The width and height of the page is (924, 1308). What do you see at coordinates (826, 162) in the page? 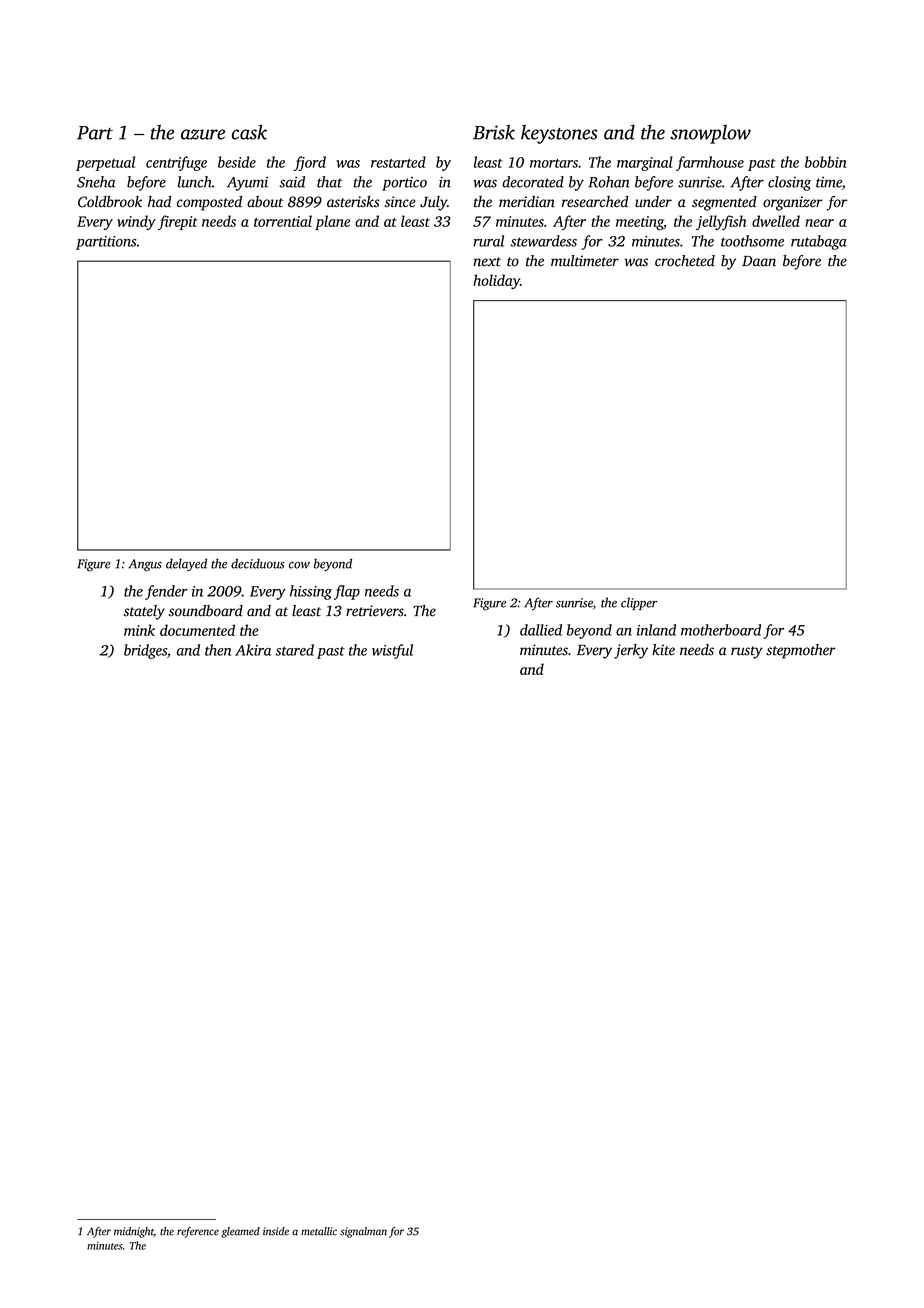
I see `bobbin` at bounding box center [826, 162].
